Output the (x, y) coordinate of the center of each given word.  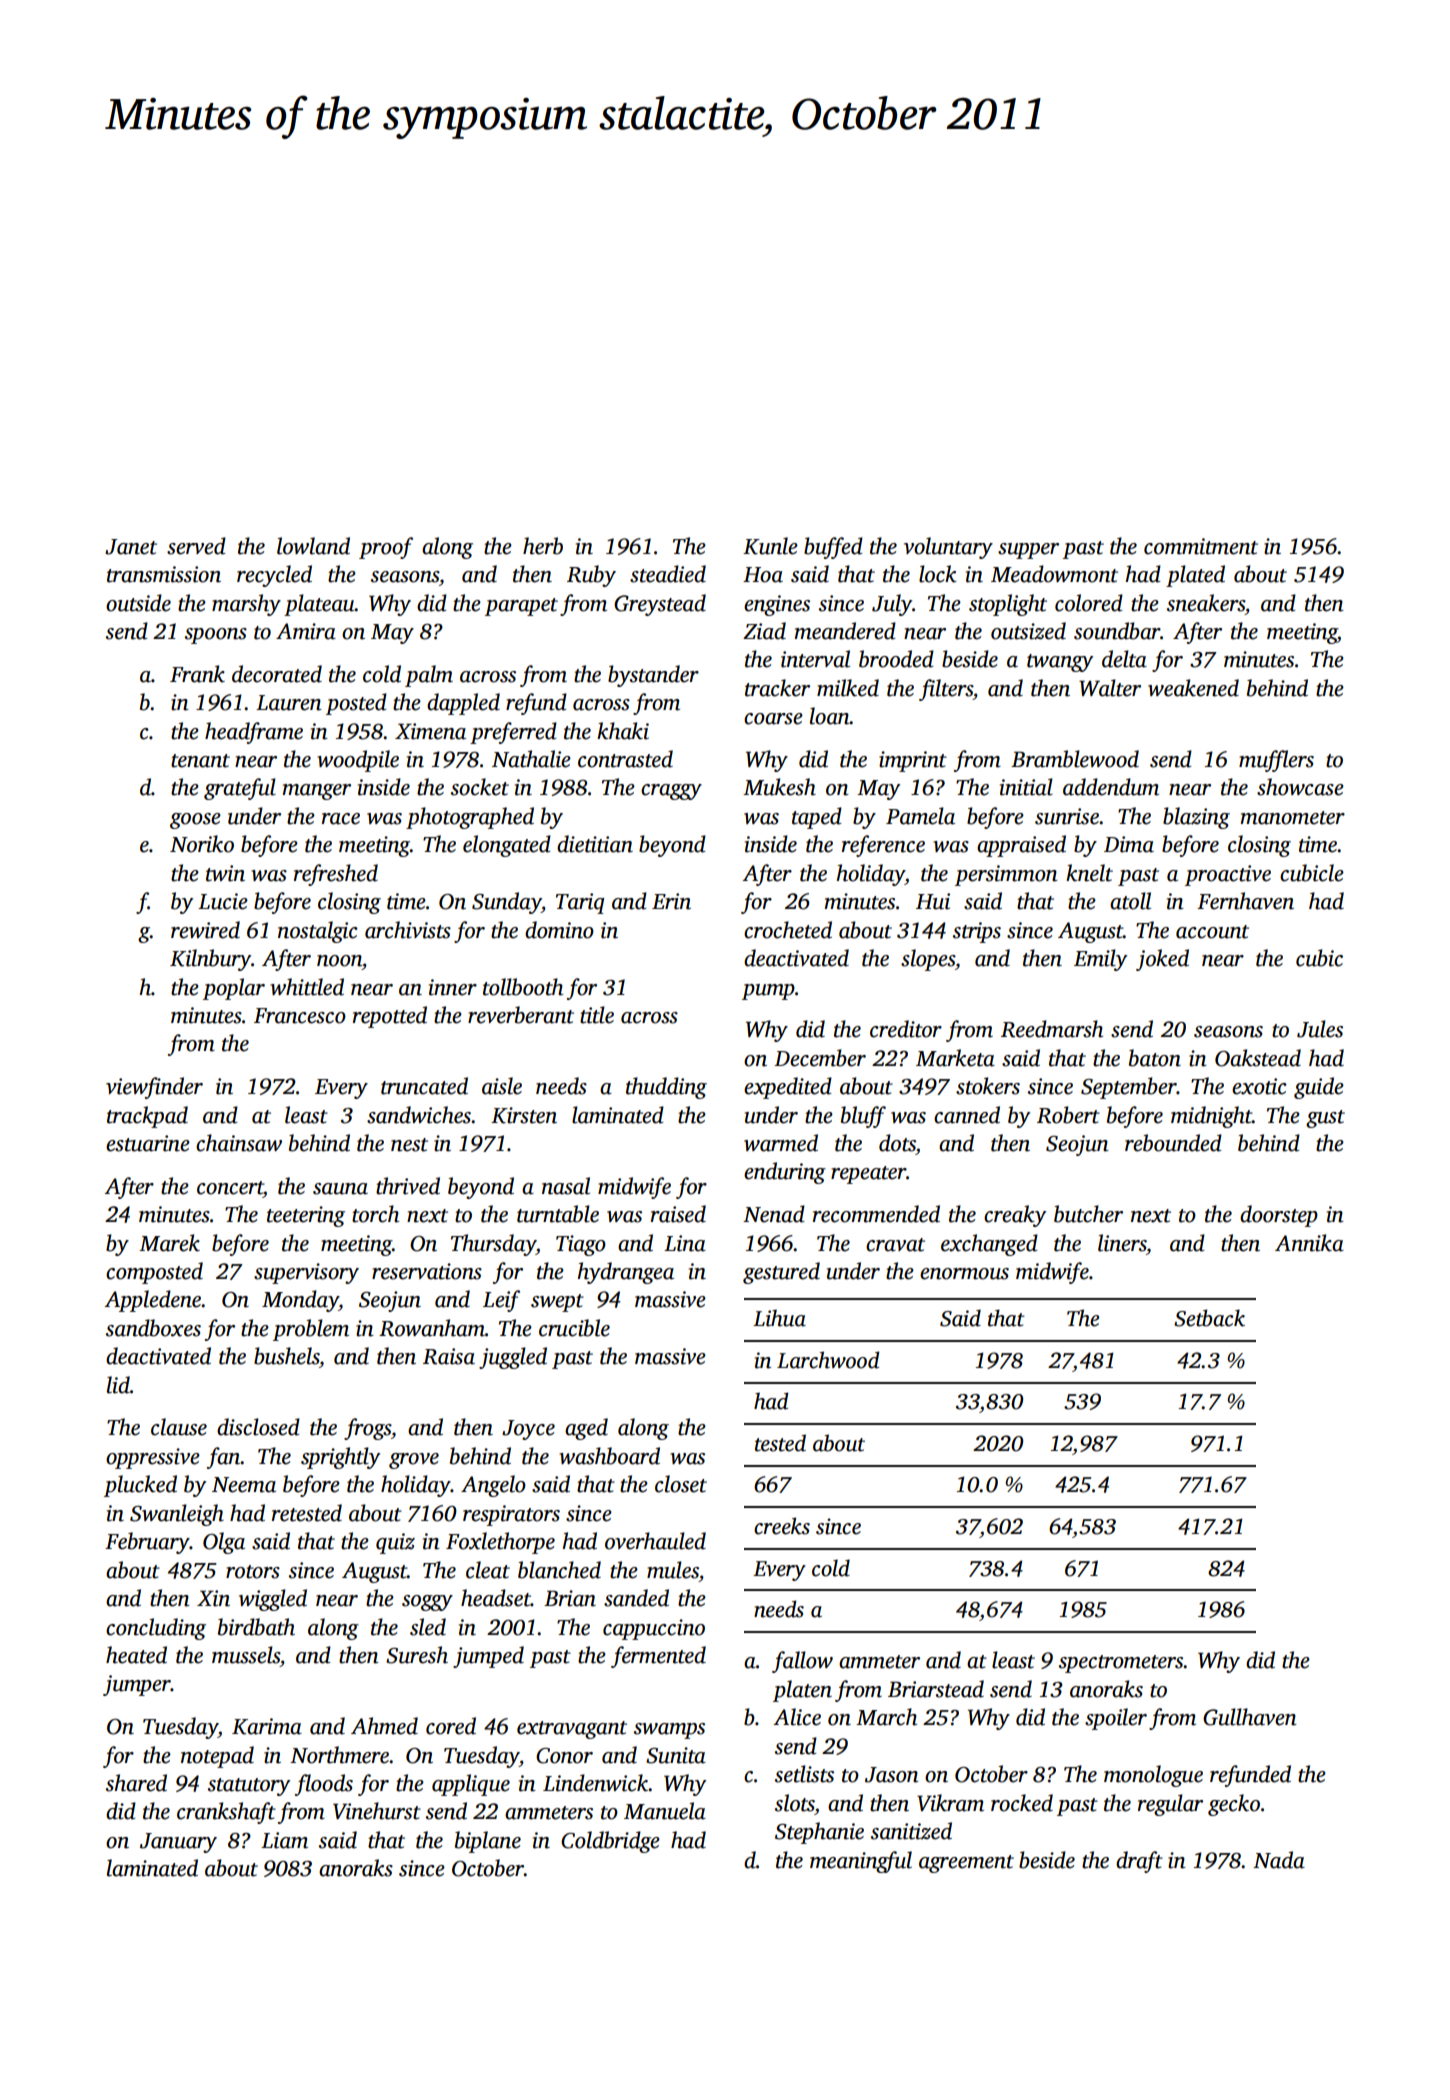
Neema (244, 1485)
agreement (966, 1864)
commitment (1201, 546)
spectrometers (1121, 1664)
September (1129, 1088)
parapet (521, 607)
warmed (781, 1143)
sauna (340, 1189)
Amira (306, 631)
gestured (781, 1273)
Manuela (665, 1811)
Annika (1309, 1243)
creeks (782, 1526)
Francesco (300, 1016)
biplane (488, 1842)
